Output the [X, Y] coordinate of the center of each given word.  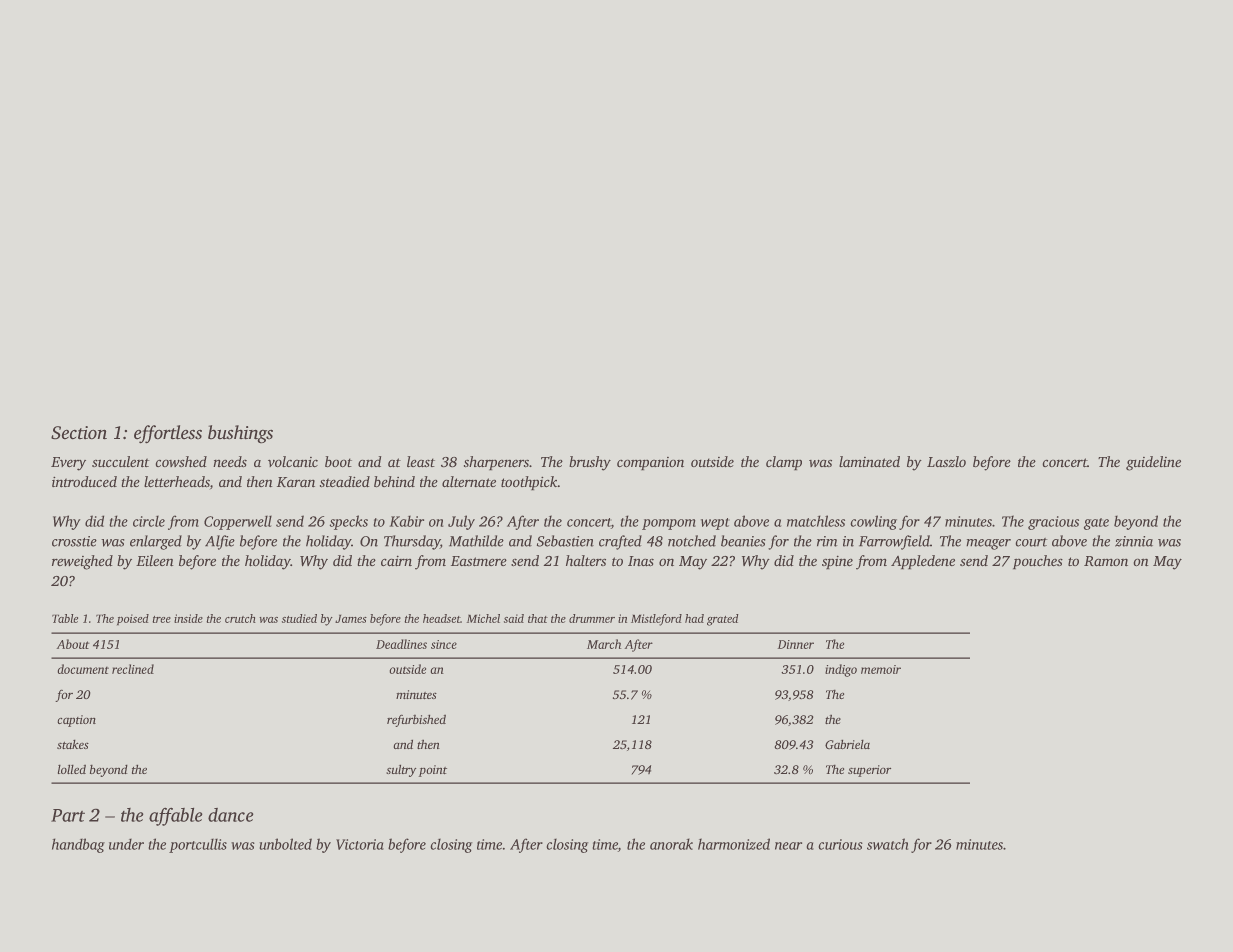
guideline [1153, 463]
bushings [240, 434]
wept [715, 524]
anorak [671, 844]
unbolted [285, 844]
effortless [168, 434]
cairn [396, 561]
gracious [1053, 523]
